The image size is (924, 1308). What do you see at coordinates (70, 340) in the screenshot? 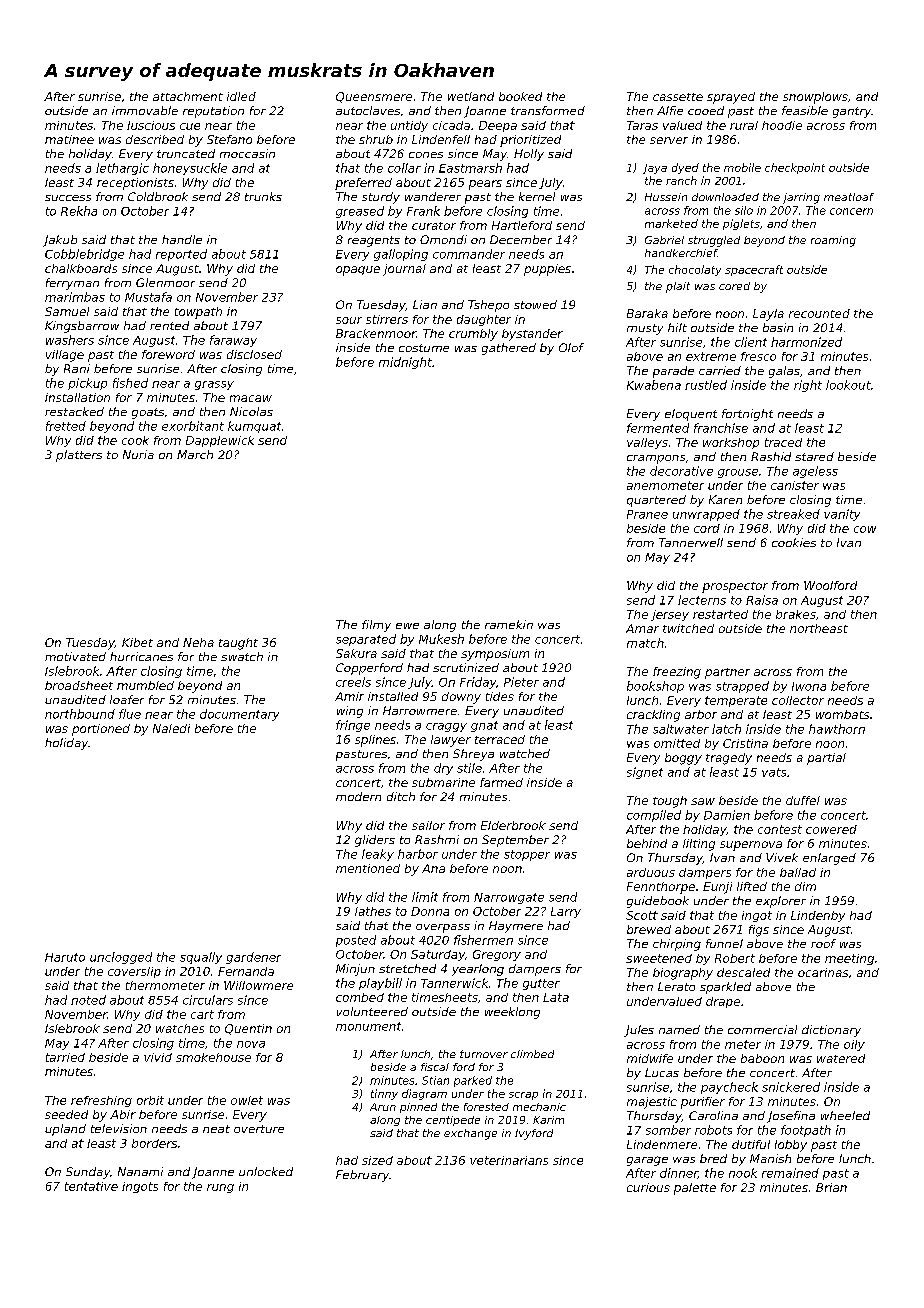
I see `washers` at bounding box center [70, 340].
